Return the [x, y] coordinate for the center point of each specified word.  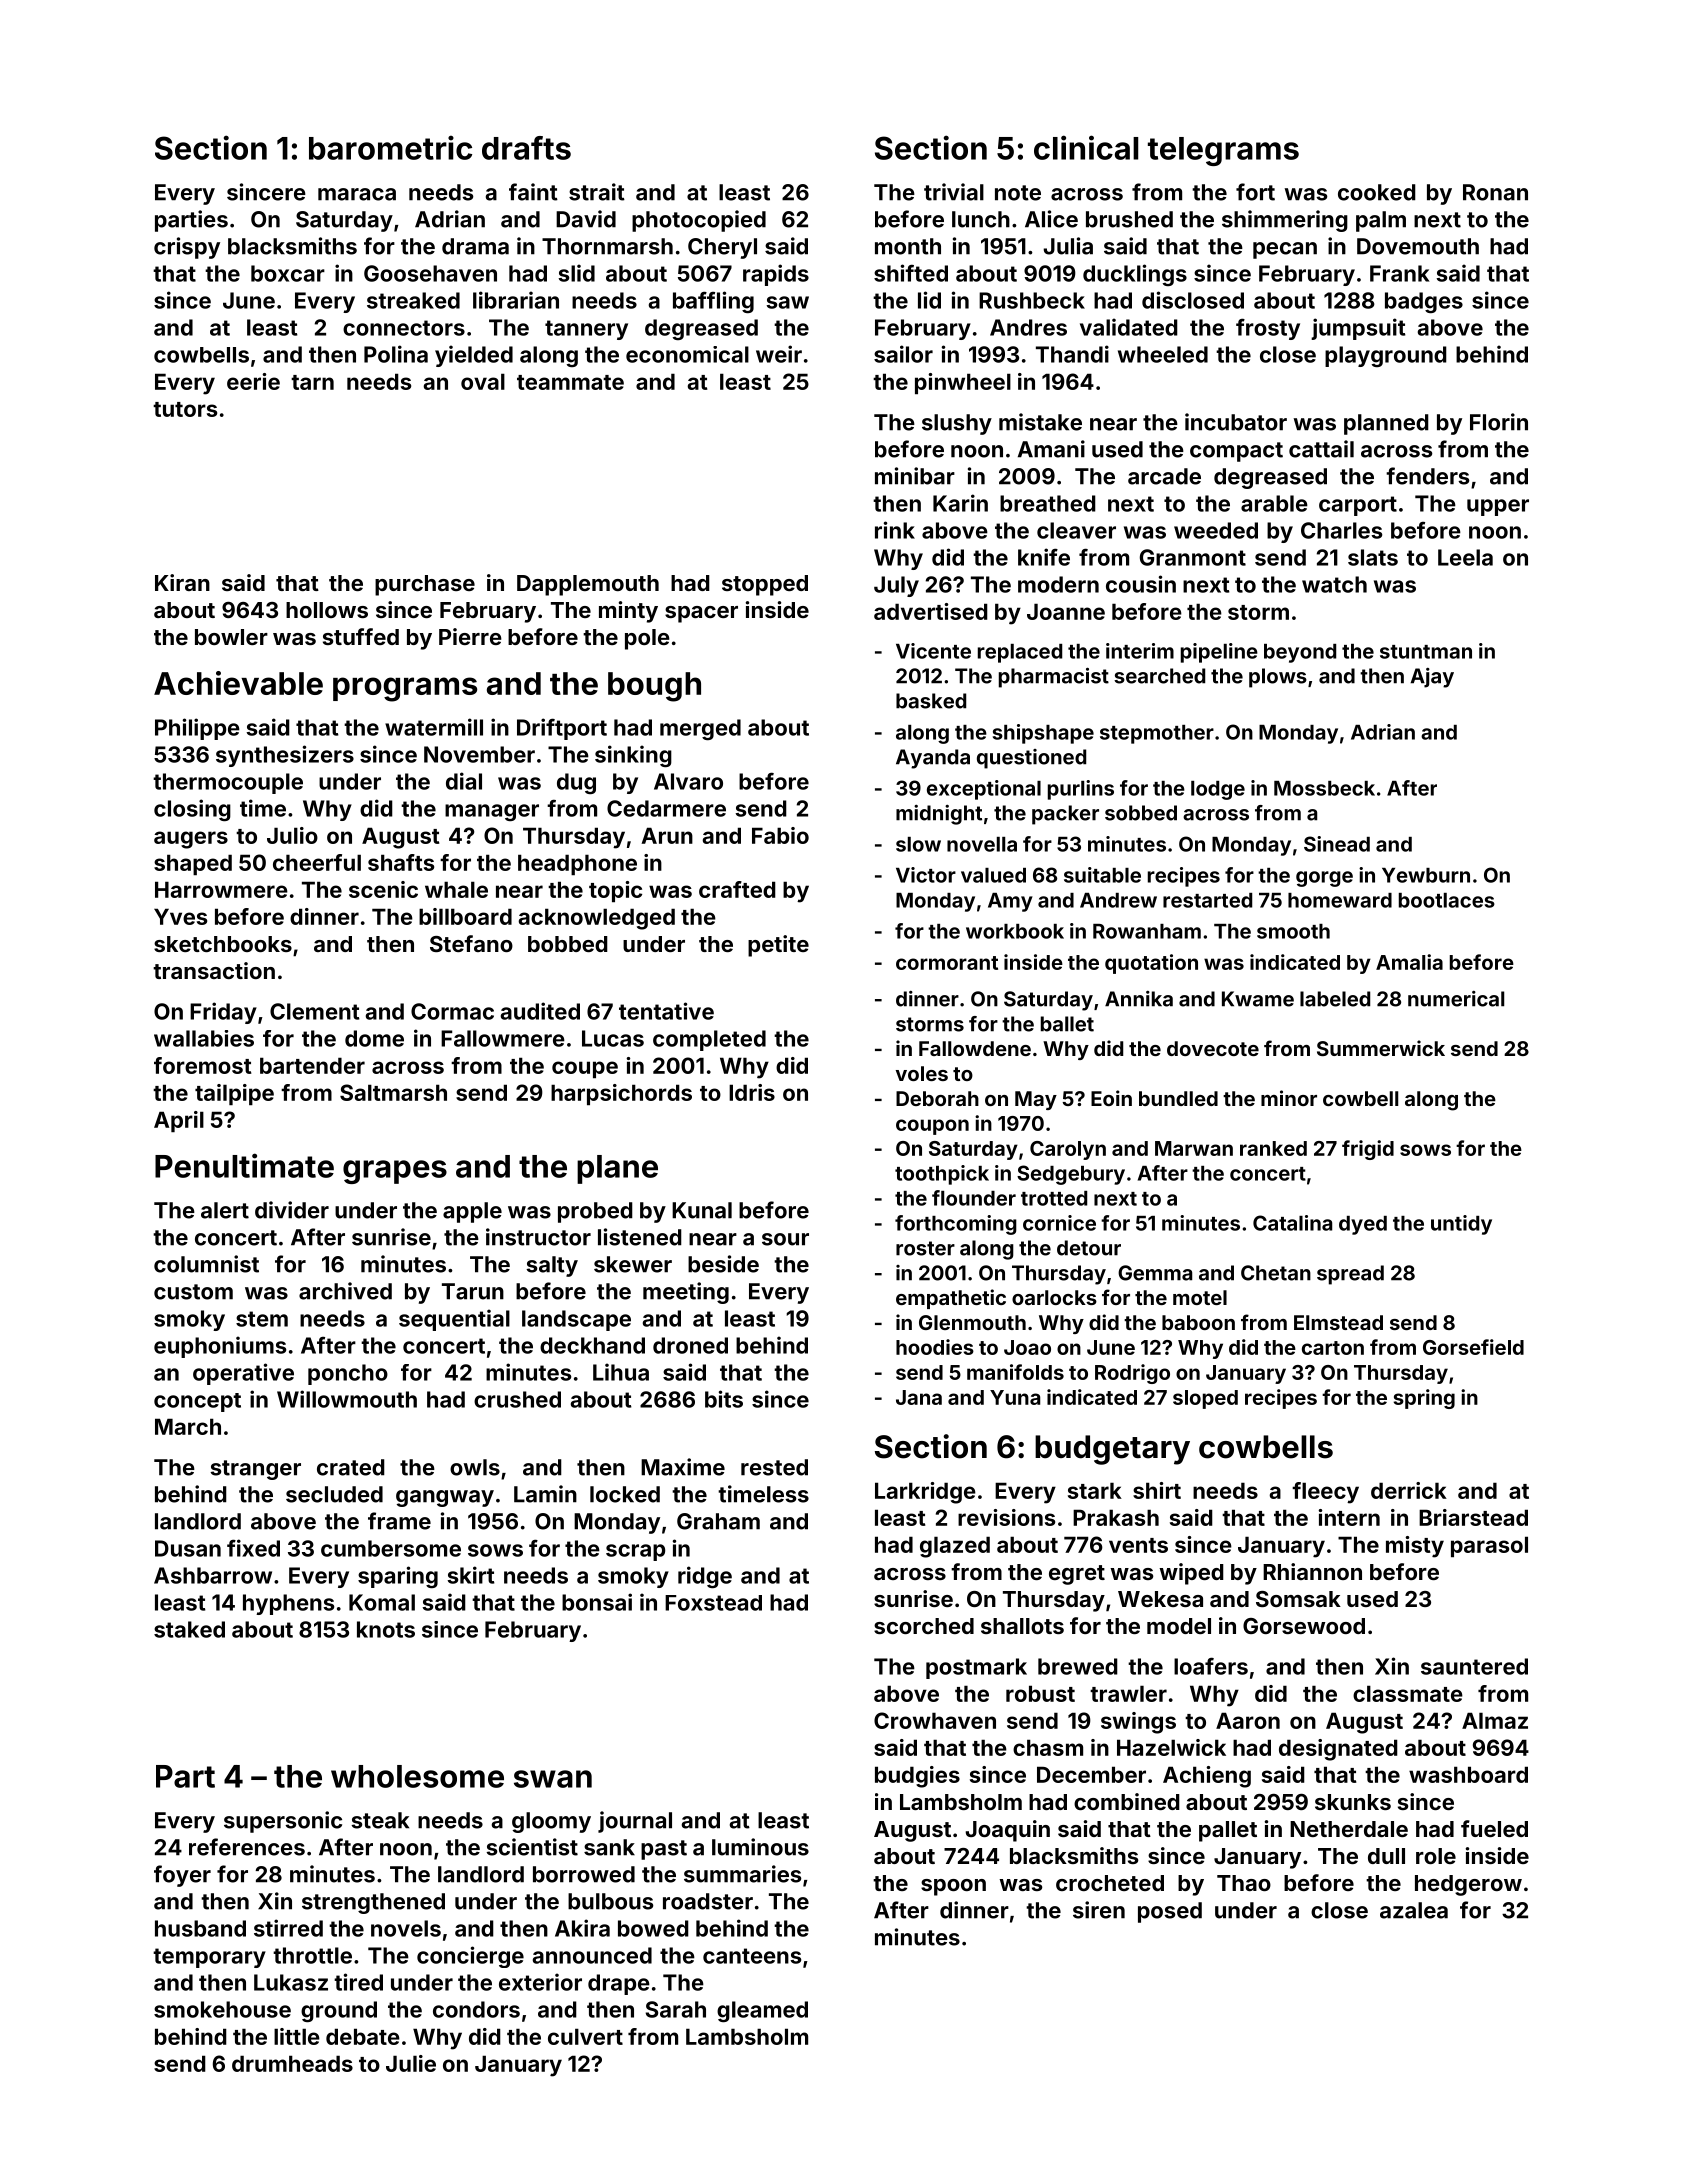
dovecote [1213, 1048]
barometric [390, 147]
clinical [1086, 147]
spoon [953, 1887]
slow [918, 844]
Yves [180, 916]
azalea [1414, 1910]
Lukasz [291, 1982]
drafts [526, 148]
